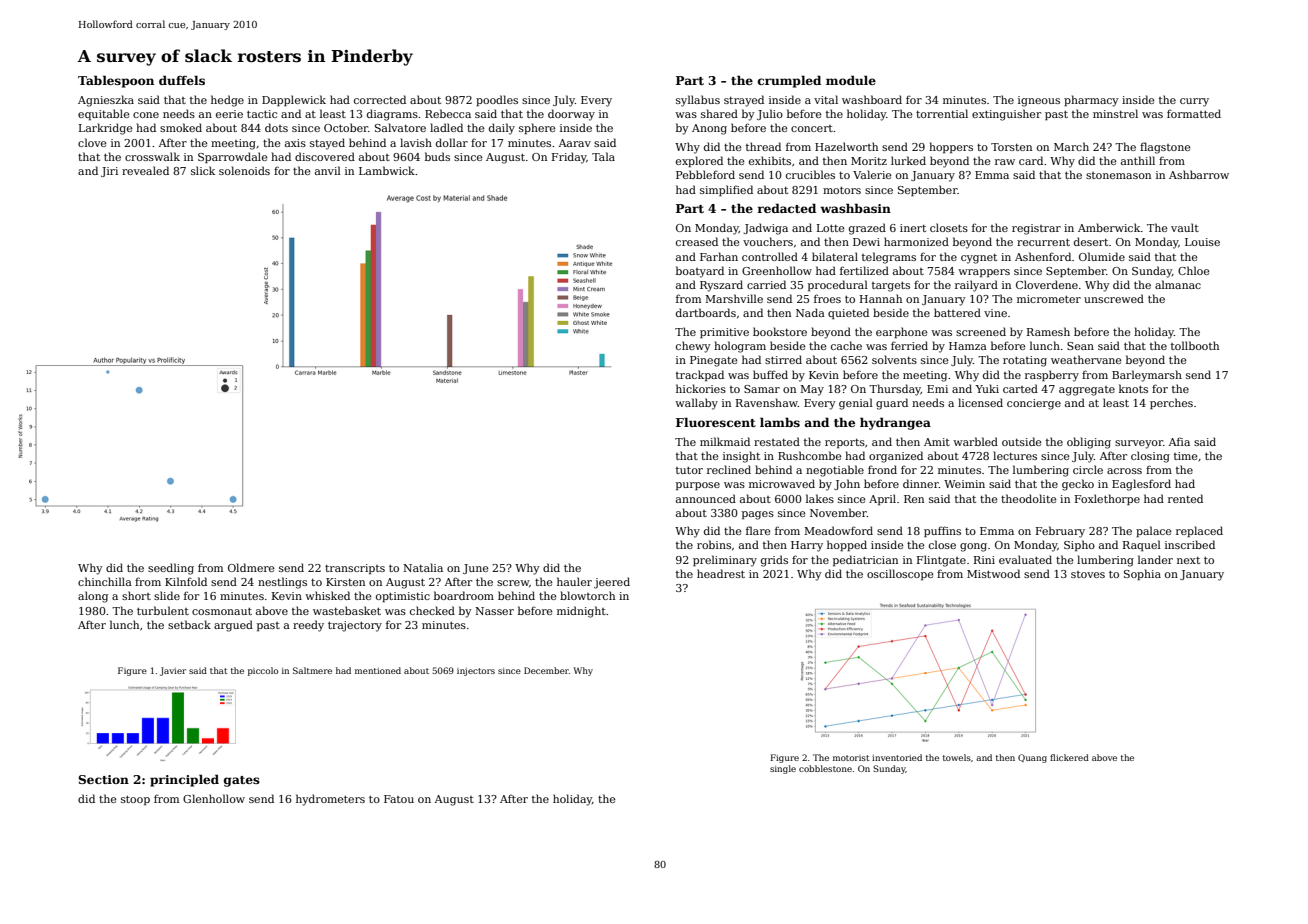 This screenshot has width=1308, height=924. Describe the element at coordinates (232, 157) in the screenshot. I see `Sparrowdale` at that location.
